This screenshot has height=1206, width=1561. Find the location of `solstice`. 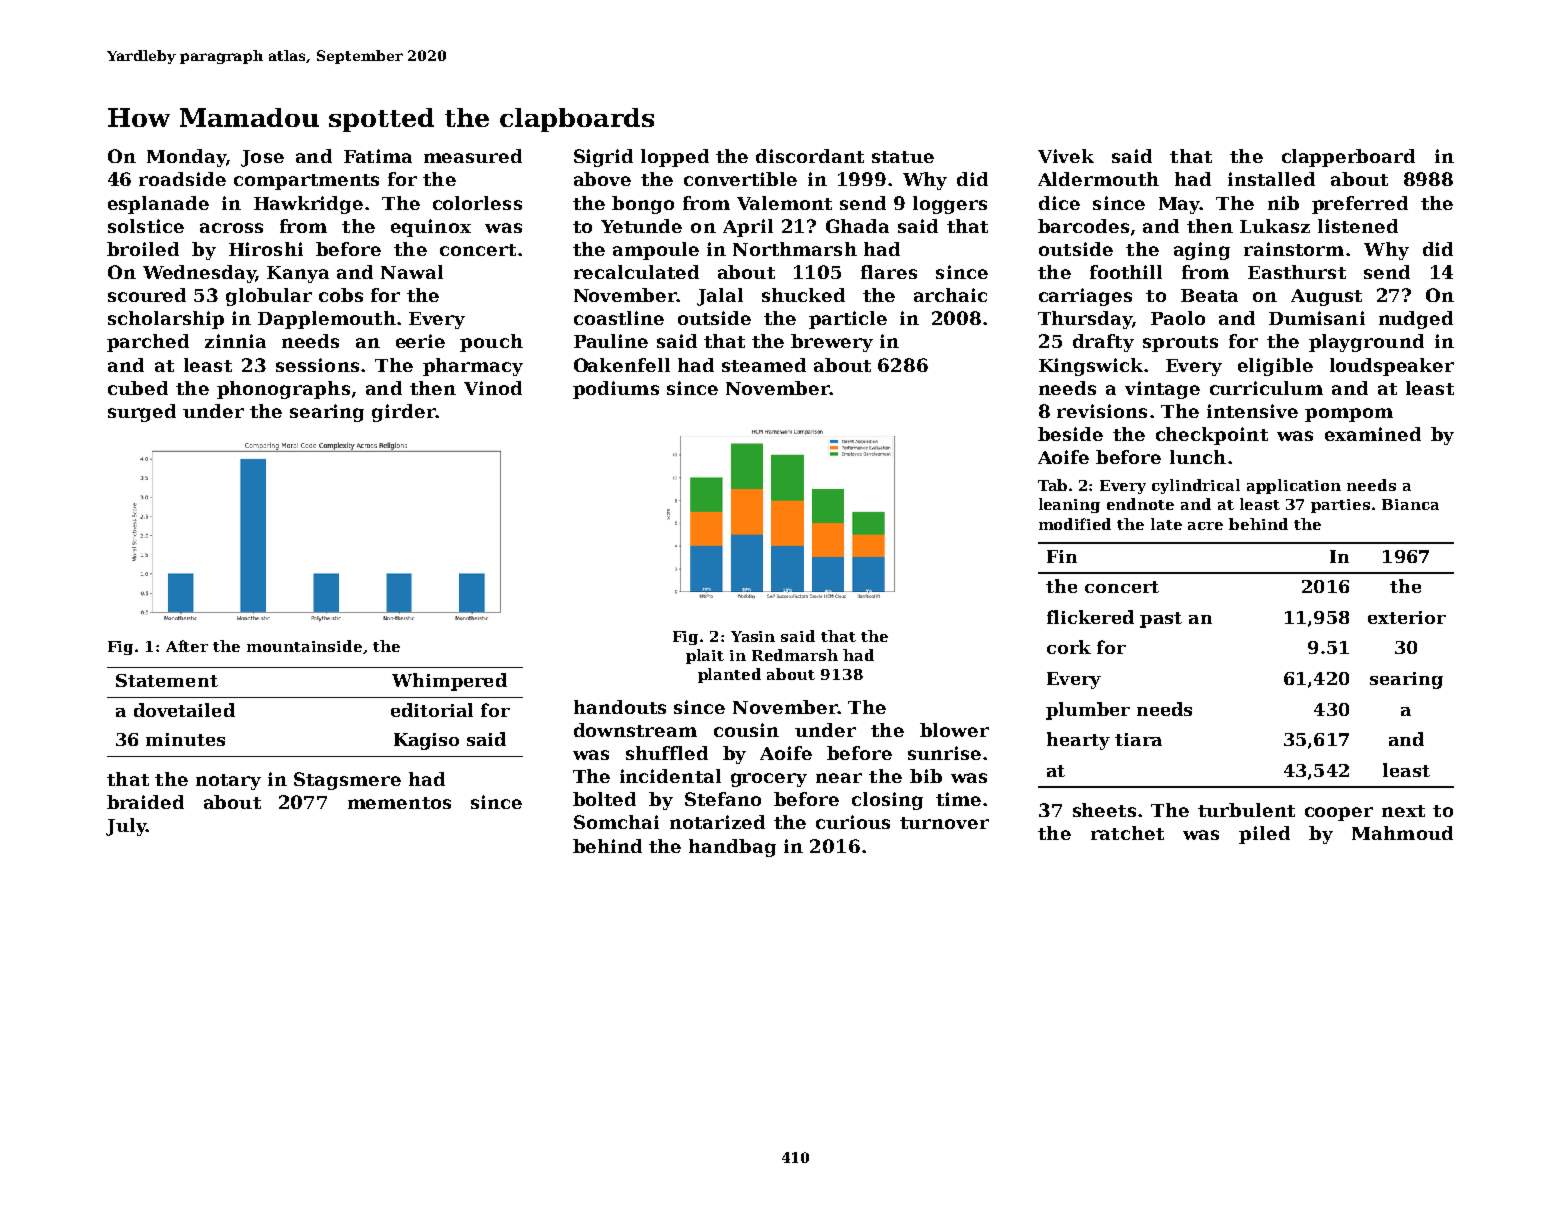

solstice is located at coordinates (146, 226).
